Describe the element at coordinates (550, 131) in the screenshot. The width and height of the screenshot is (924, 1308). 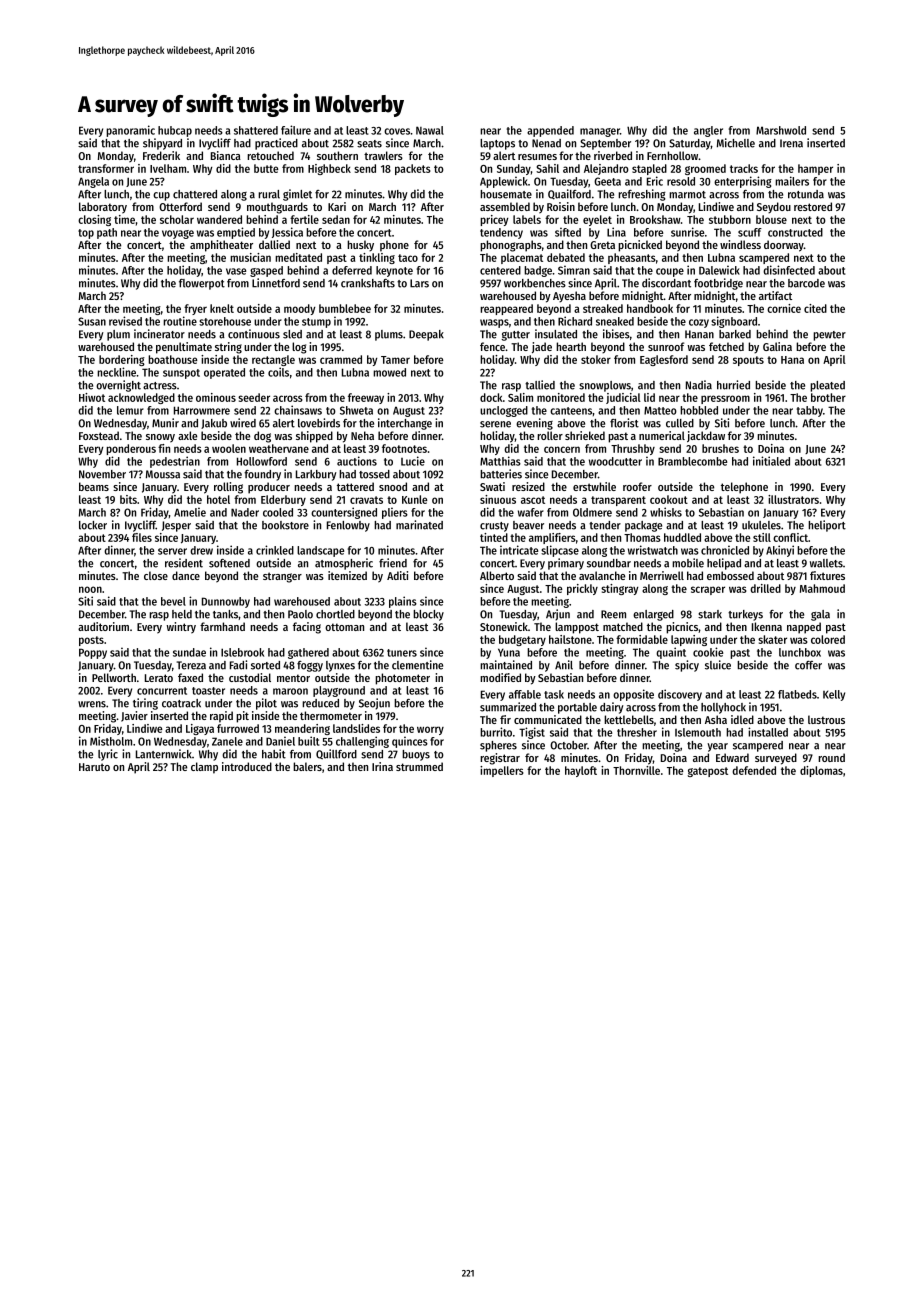
I see `appended` at that location.
